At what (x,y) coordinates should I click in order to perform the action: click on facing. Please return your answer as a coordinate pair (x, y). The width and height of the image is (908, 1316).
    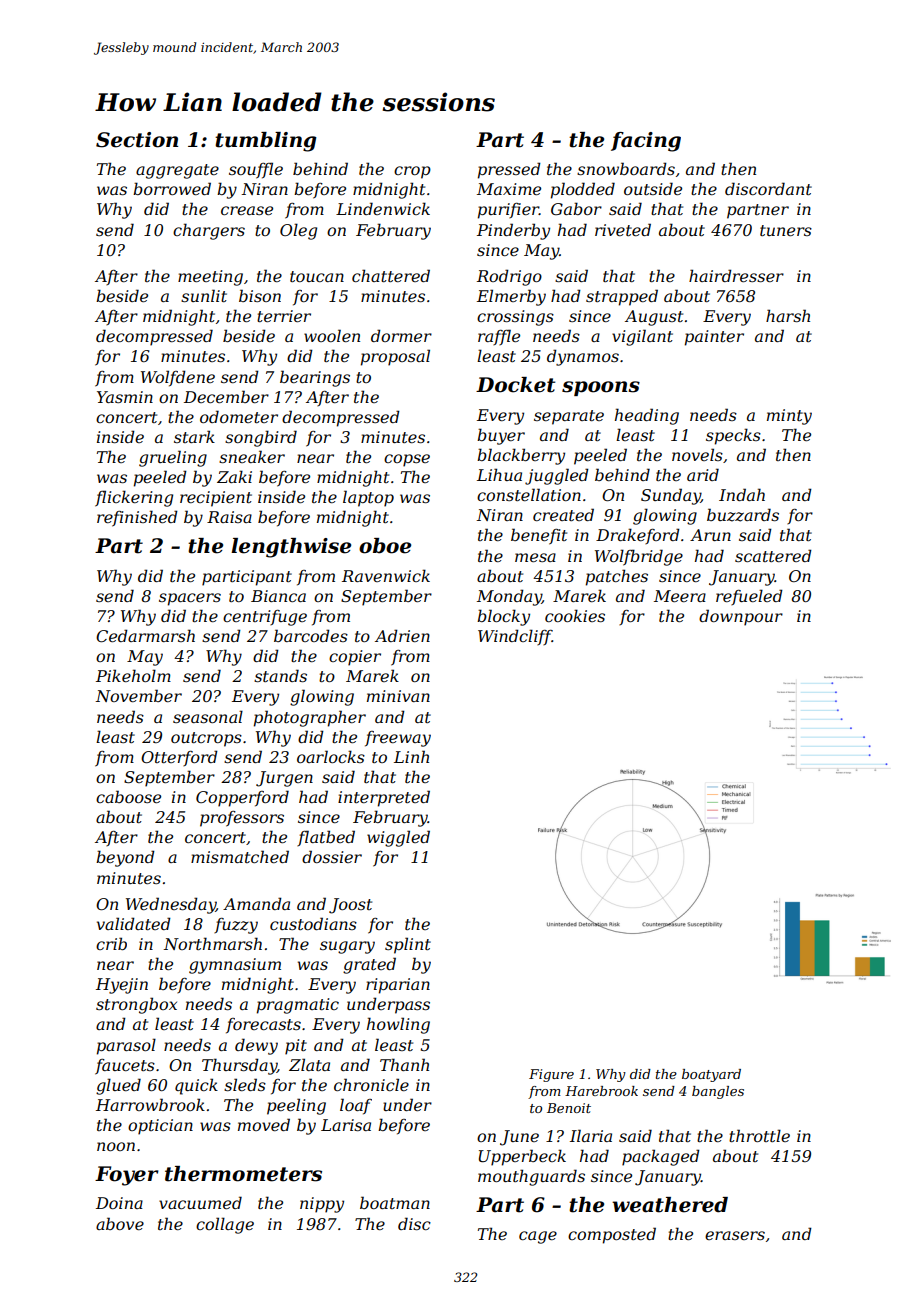
    Looking at the image, I should click on (646, 142).
